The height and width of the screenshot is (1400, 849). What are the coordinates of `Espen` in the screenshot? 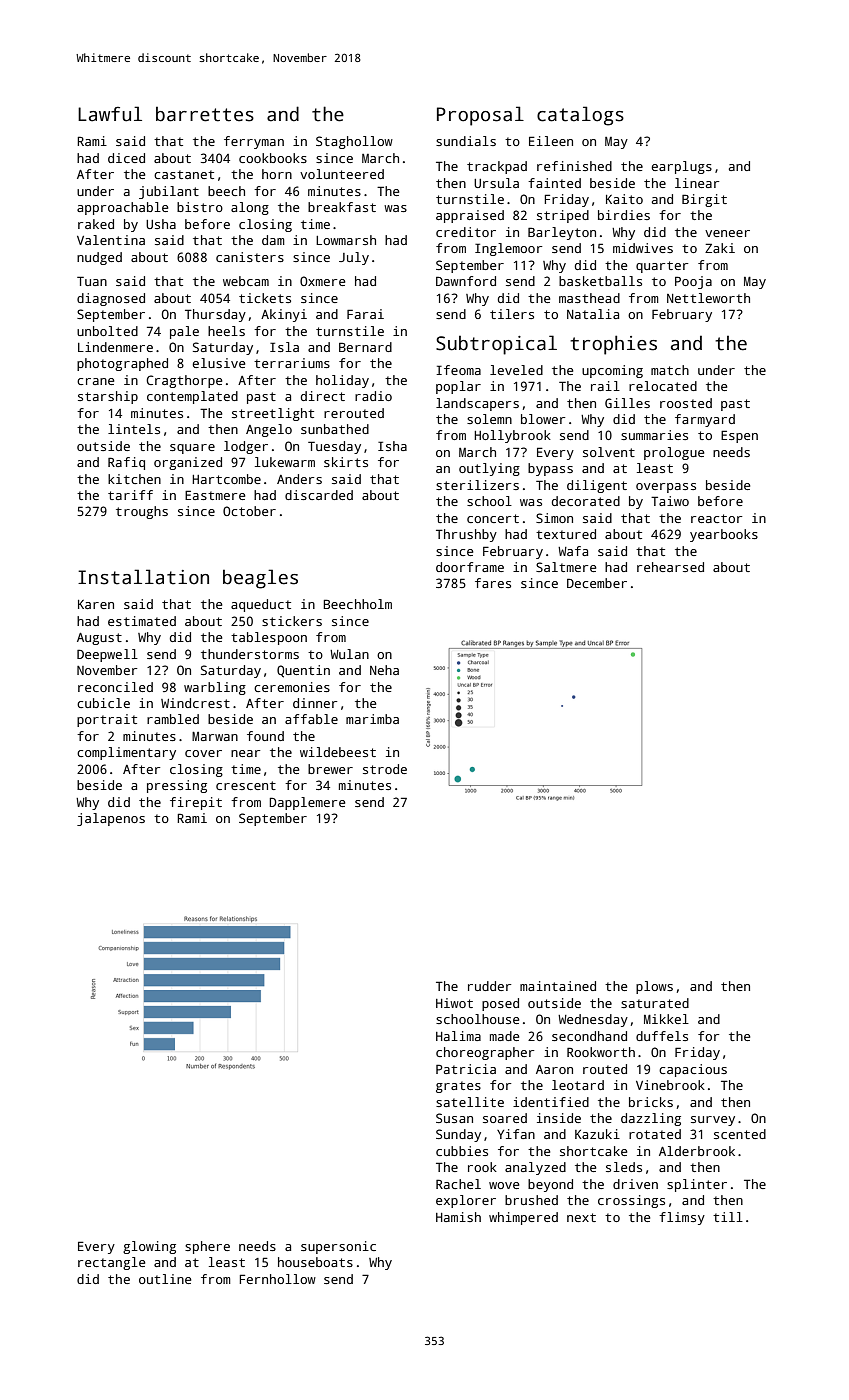 It's located at (739, 436).
